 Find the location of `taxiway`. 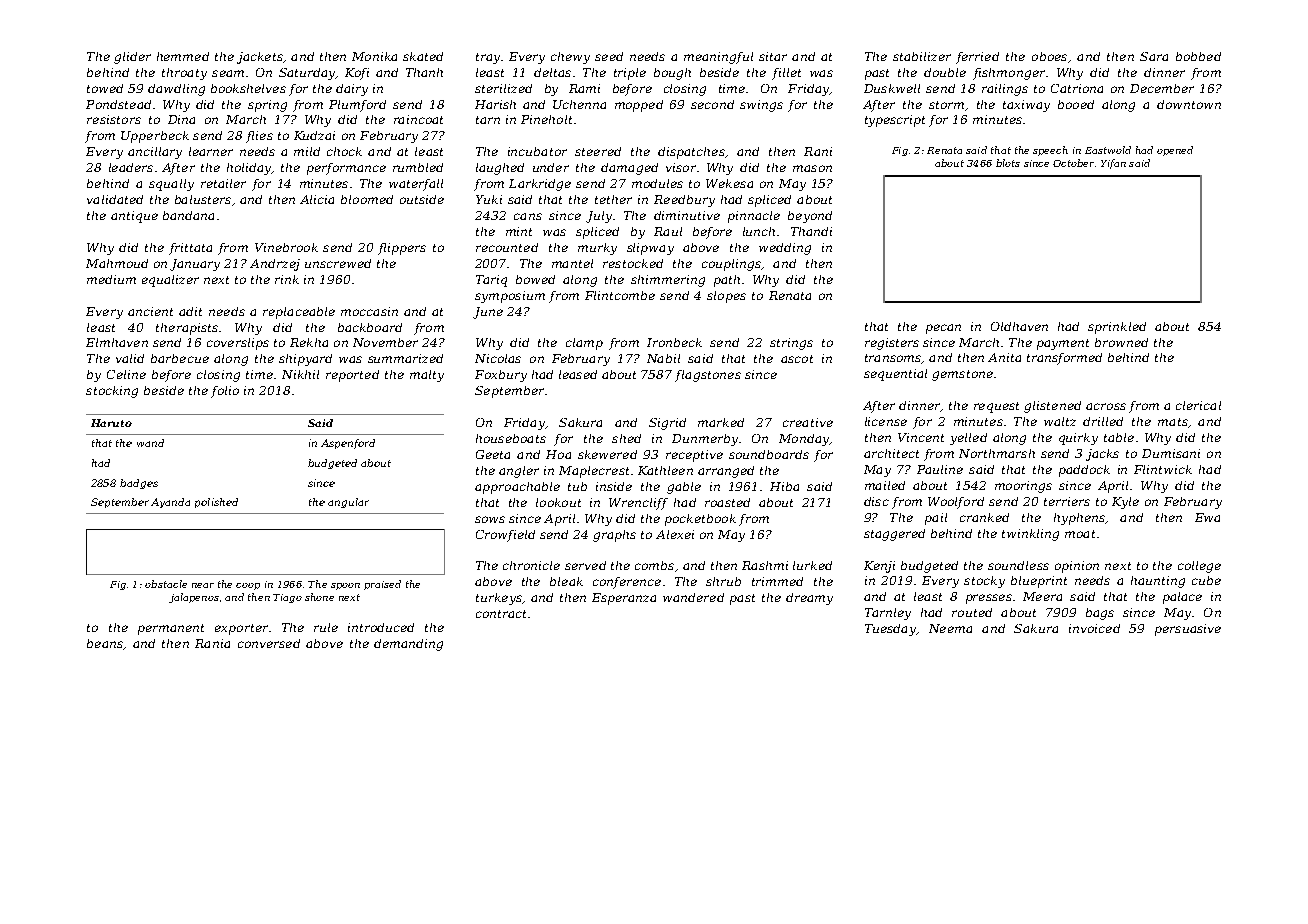

taxiway is located at coordinates (1026, 106).
